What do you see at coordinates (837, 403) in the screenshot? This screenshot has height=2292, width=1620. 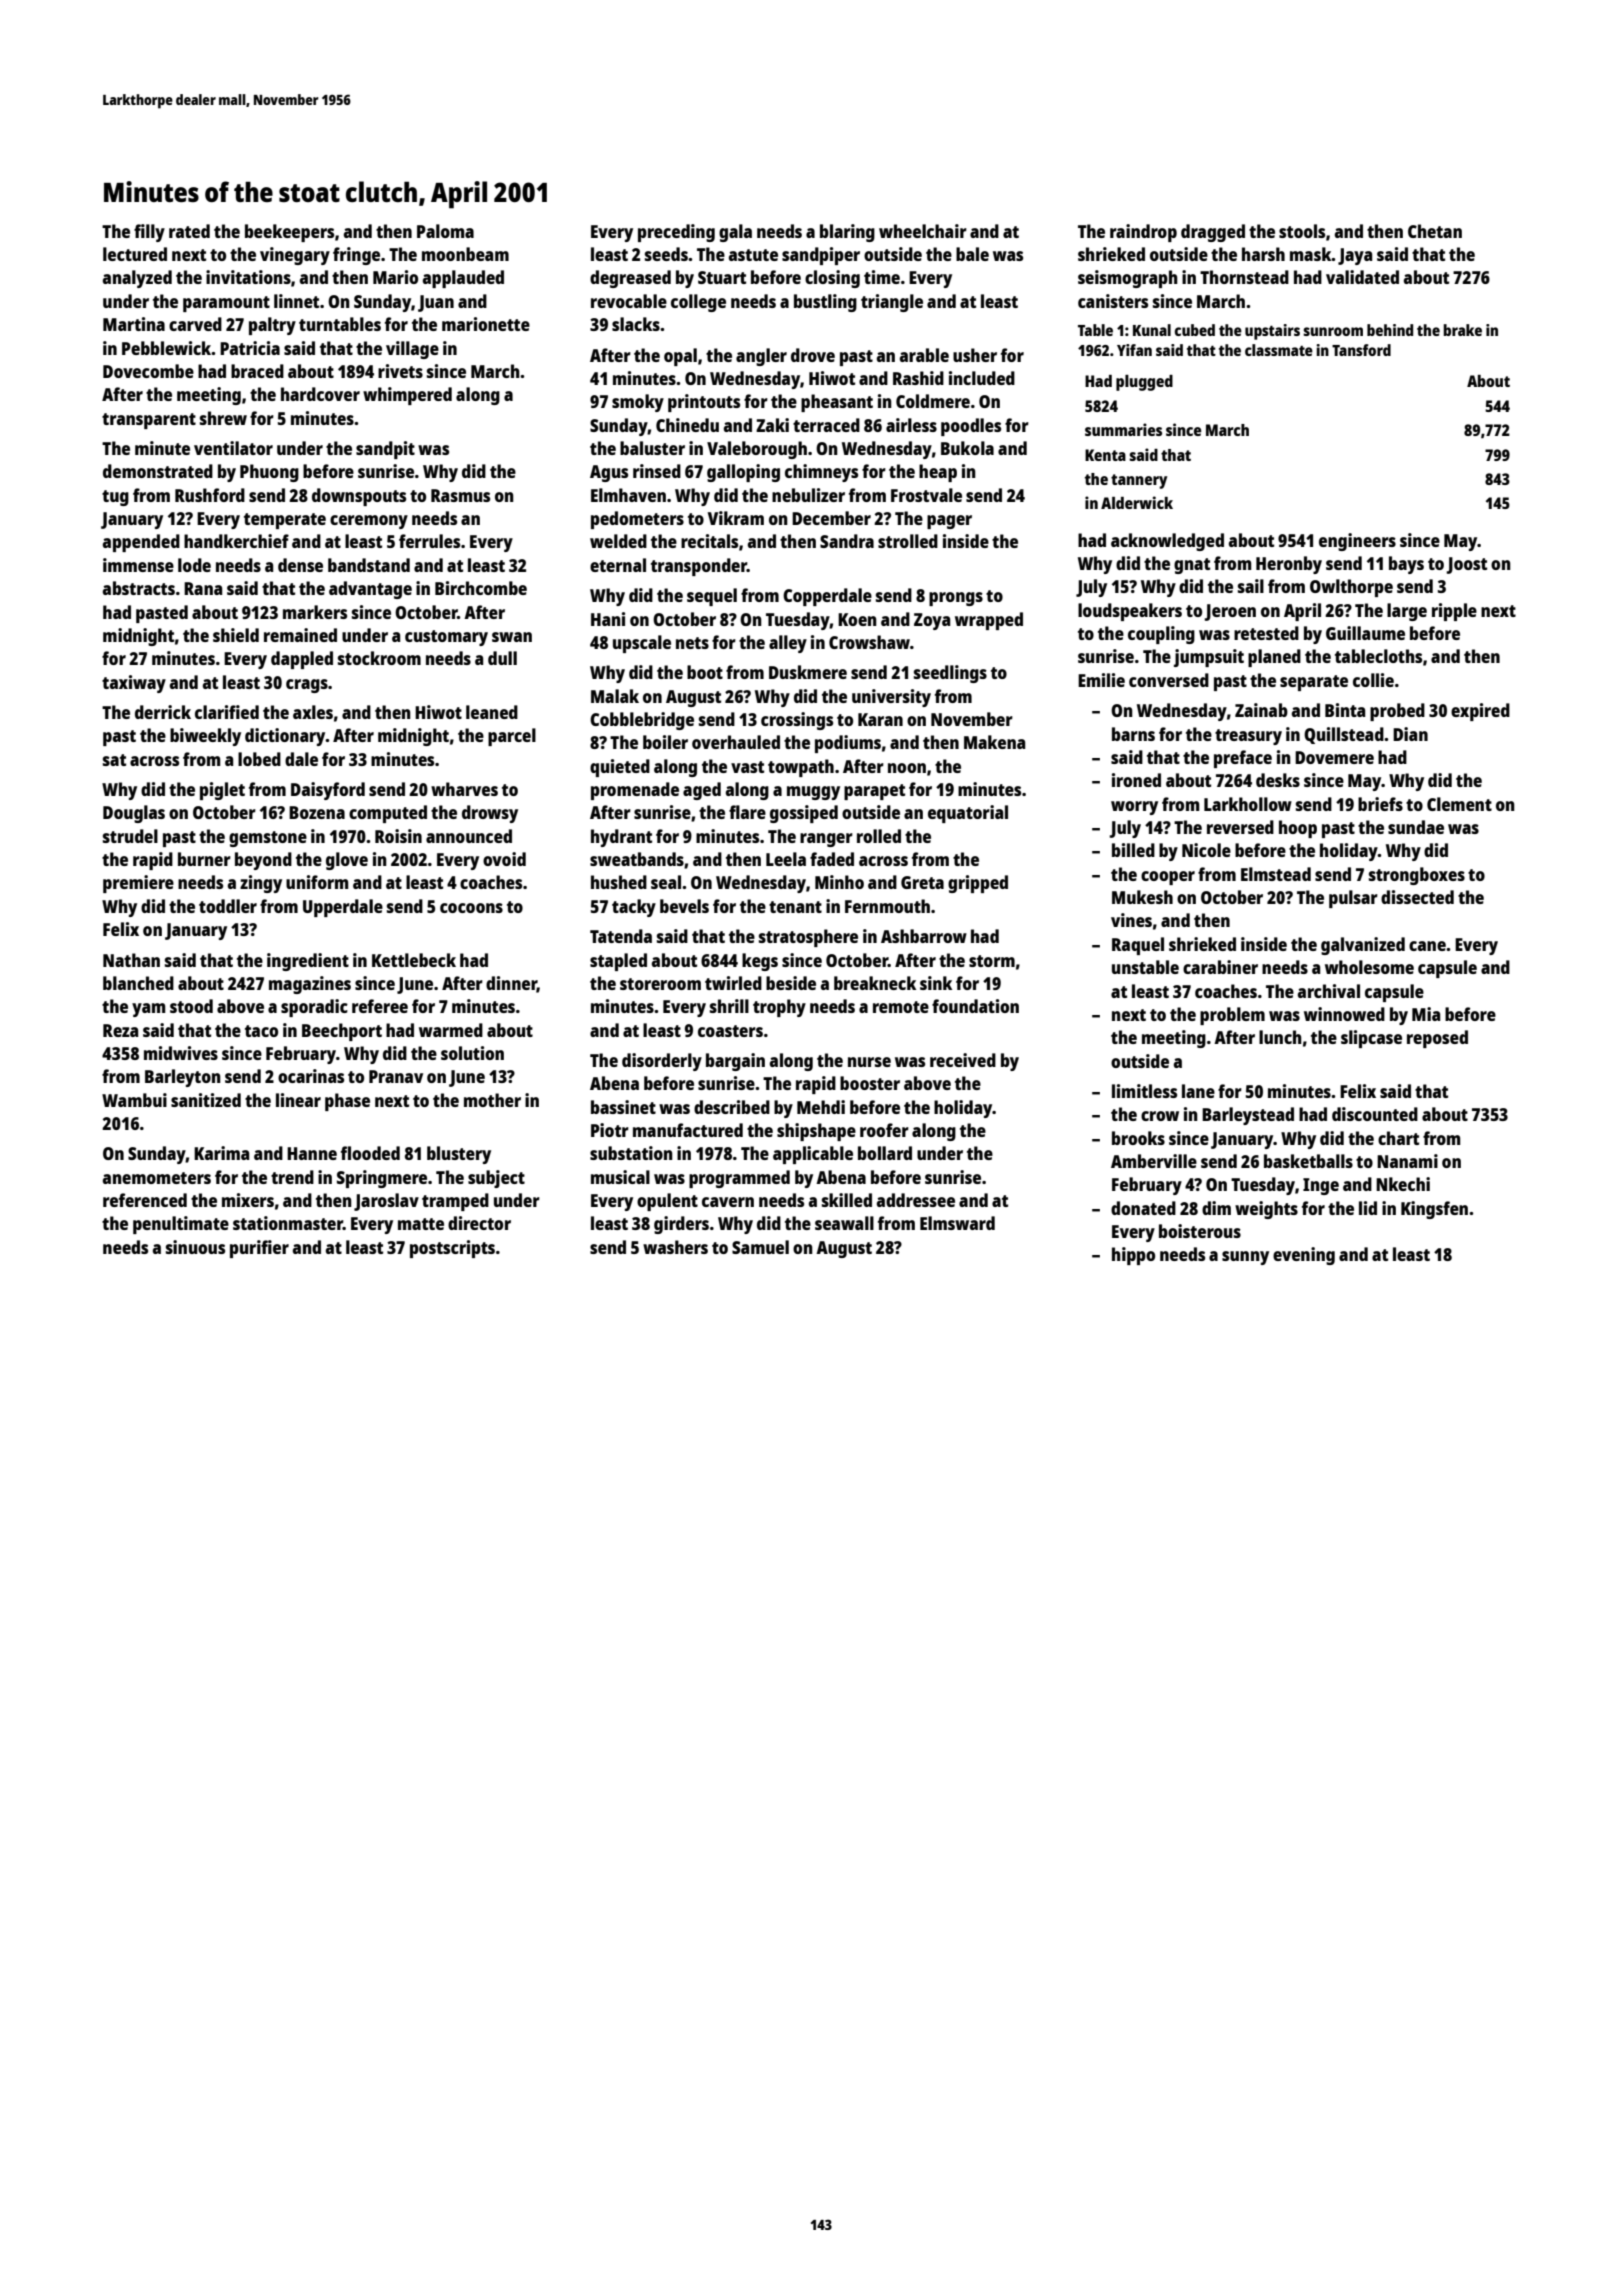 I see `pheasant` at bounding box center [837, 403].
